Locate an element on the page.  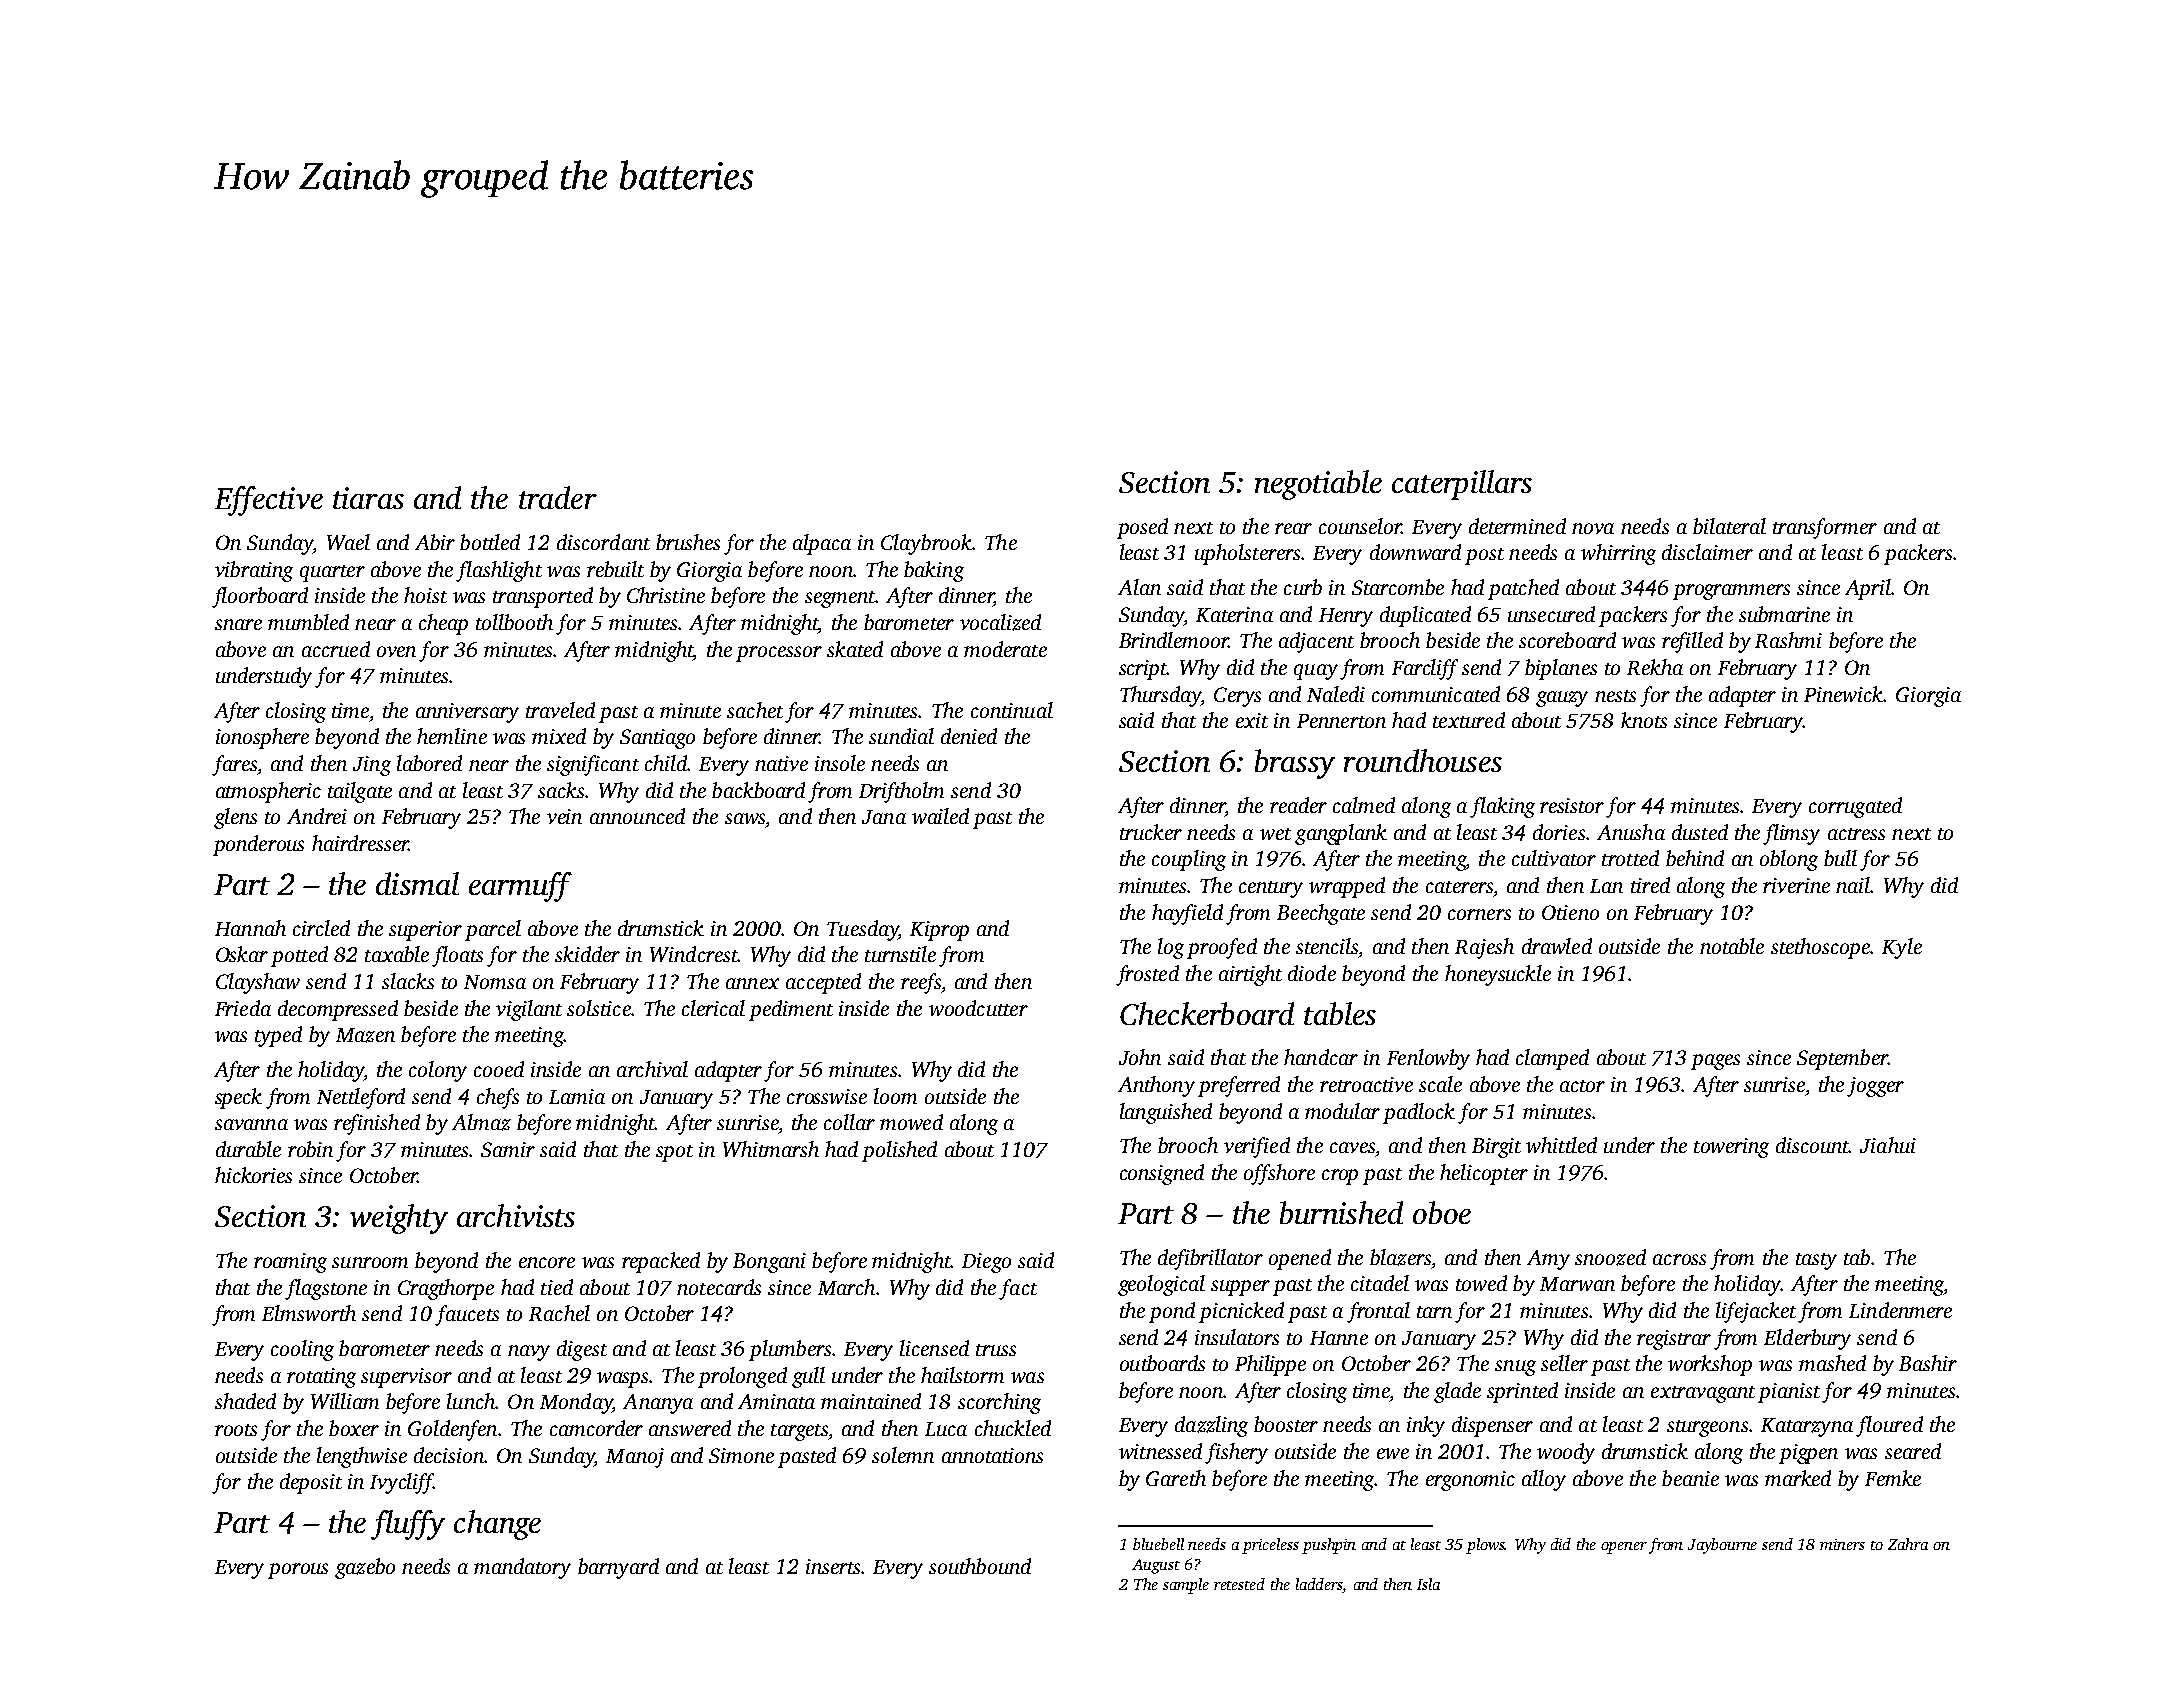
vein is located at coordinates (564, 816).
